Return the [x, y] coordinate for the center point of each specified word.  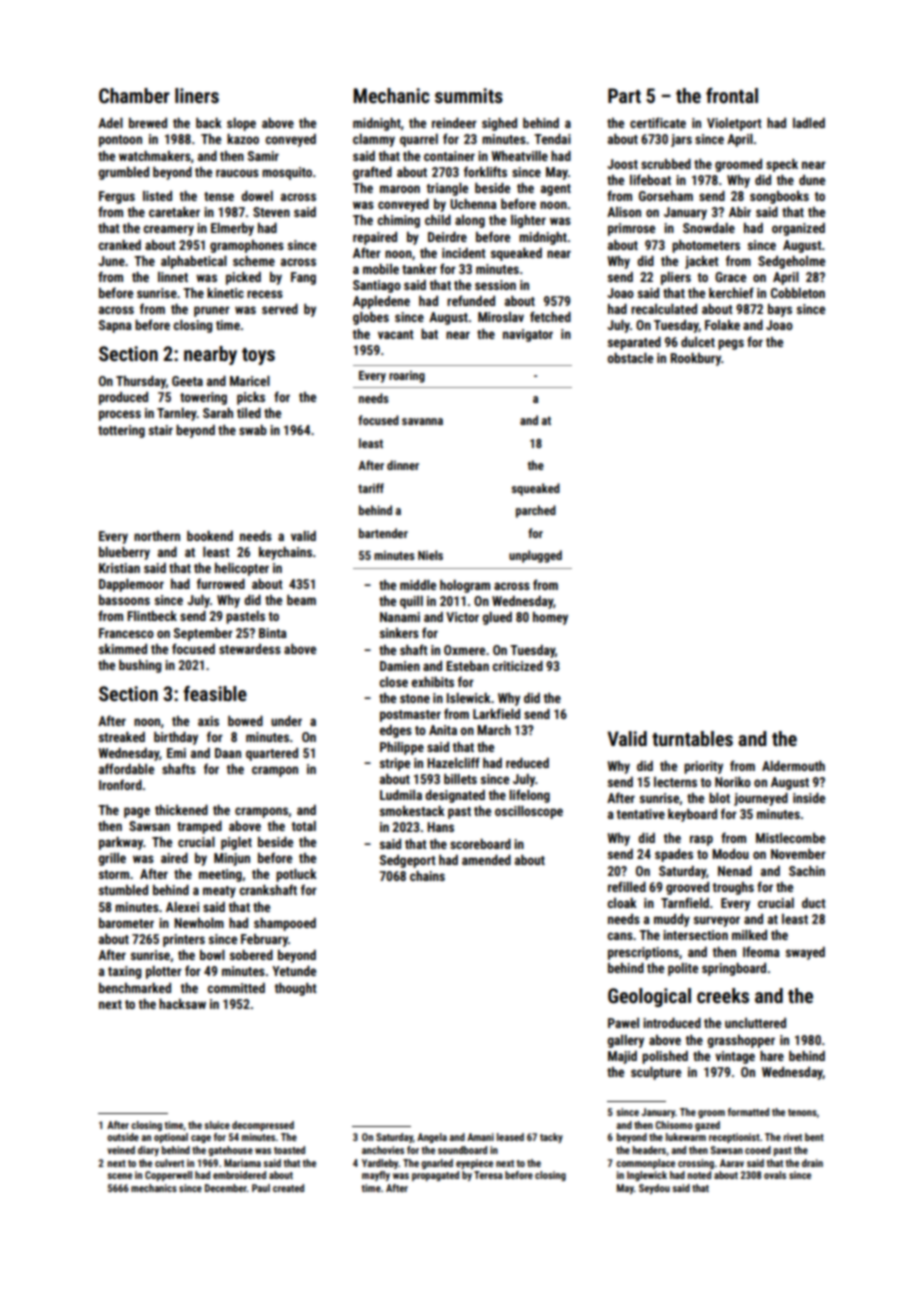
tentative [640, 814]
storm [114, 874]
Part [624, 95]
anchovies [383, 1150]
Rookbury [695, 359]
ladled [809, 123]
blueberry [124, 553]
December [226, 1188]
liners [197, 95]
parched [536, 511]
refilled [627, 886]
